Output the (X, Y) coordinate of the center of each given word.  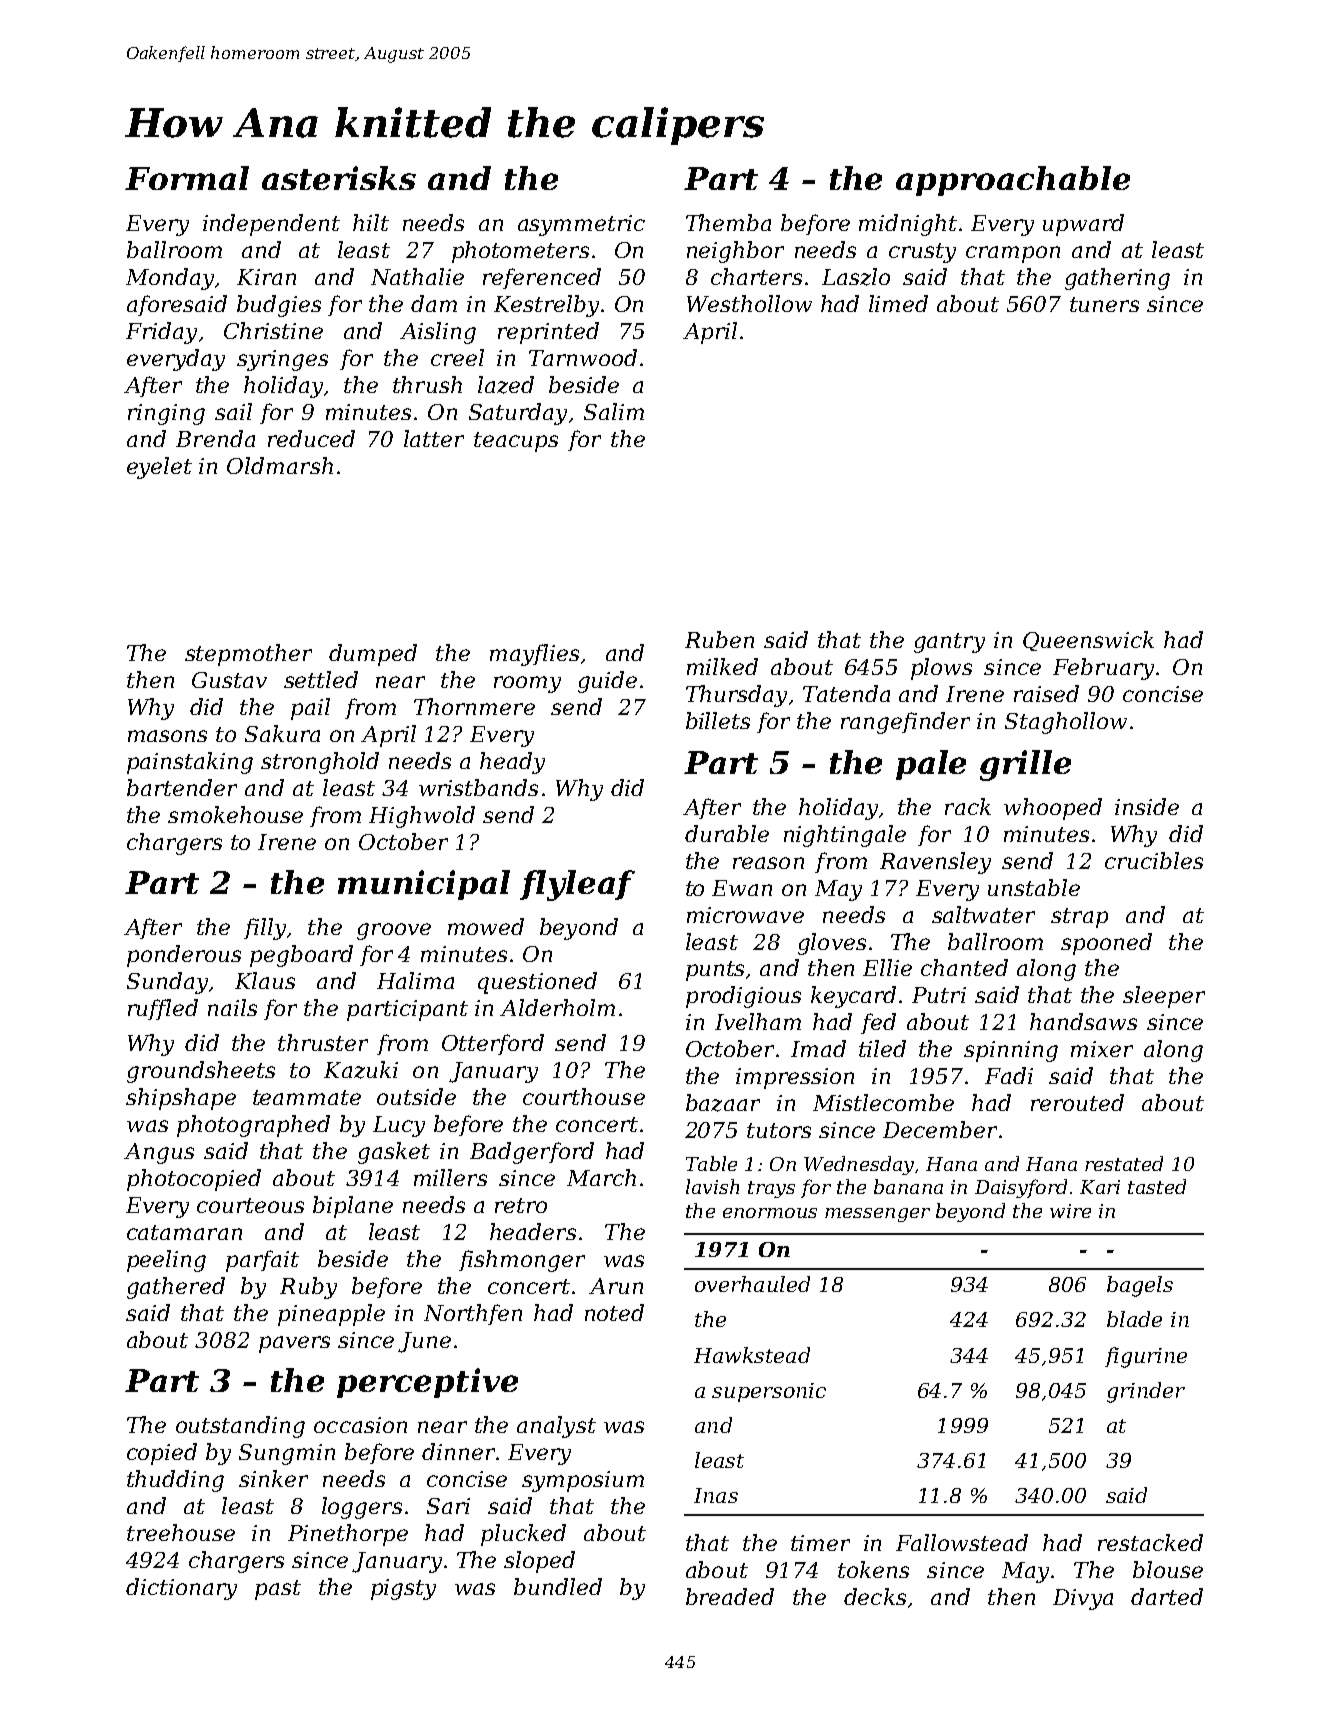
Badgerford (532, 1153)
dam (434, 303)
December (940, 1129)
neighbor (735, 252)
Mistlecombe (883, 1102)
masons (167, 736)
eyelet (159, 468)
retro (521, 1205)
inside (1147, 806)
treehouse (181, 1532)
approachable (1013, 181)
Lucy (399, 1126)
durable (727, 833)
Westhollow (749, 303)
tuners (1104, 304)
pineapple (331, 1315)
